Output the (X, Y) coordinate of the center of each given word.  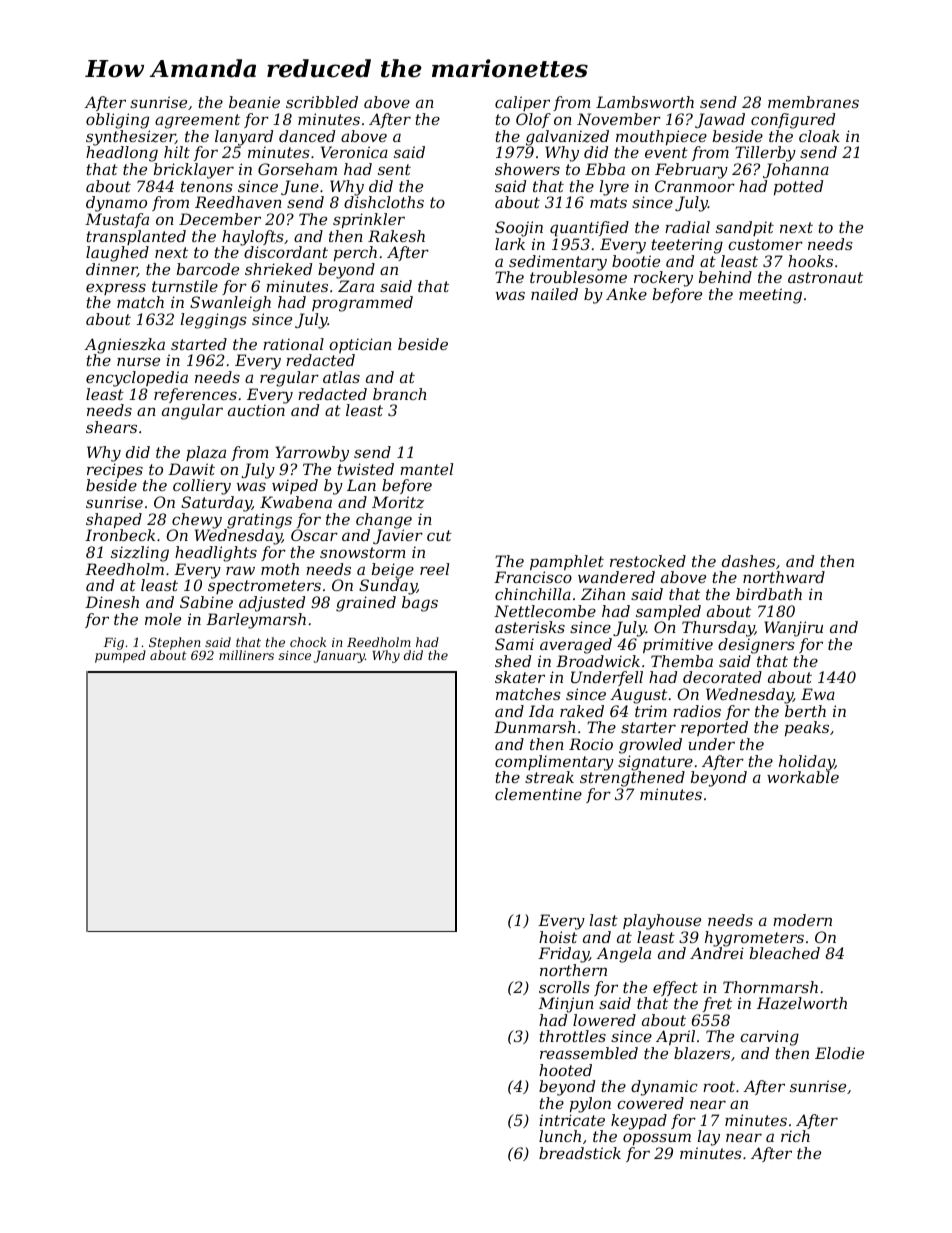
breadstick (580, 1153)
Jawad (720, 120)
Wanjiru (793, 629)
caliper (522, 103)
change (384, 521)
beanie (254, 102)
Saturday (216, 504)
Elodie (839, 1053)
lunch (560, 1136)
